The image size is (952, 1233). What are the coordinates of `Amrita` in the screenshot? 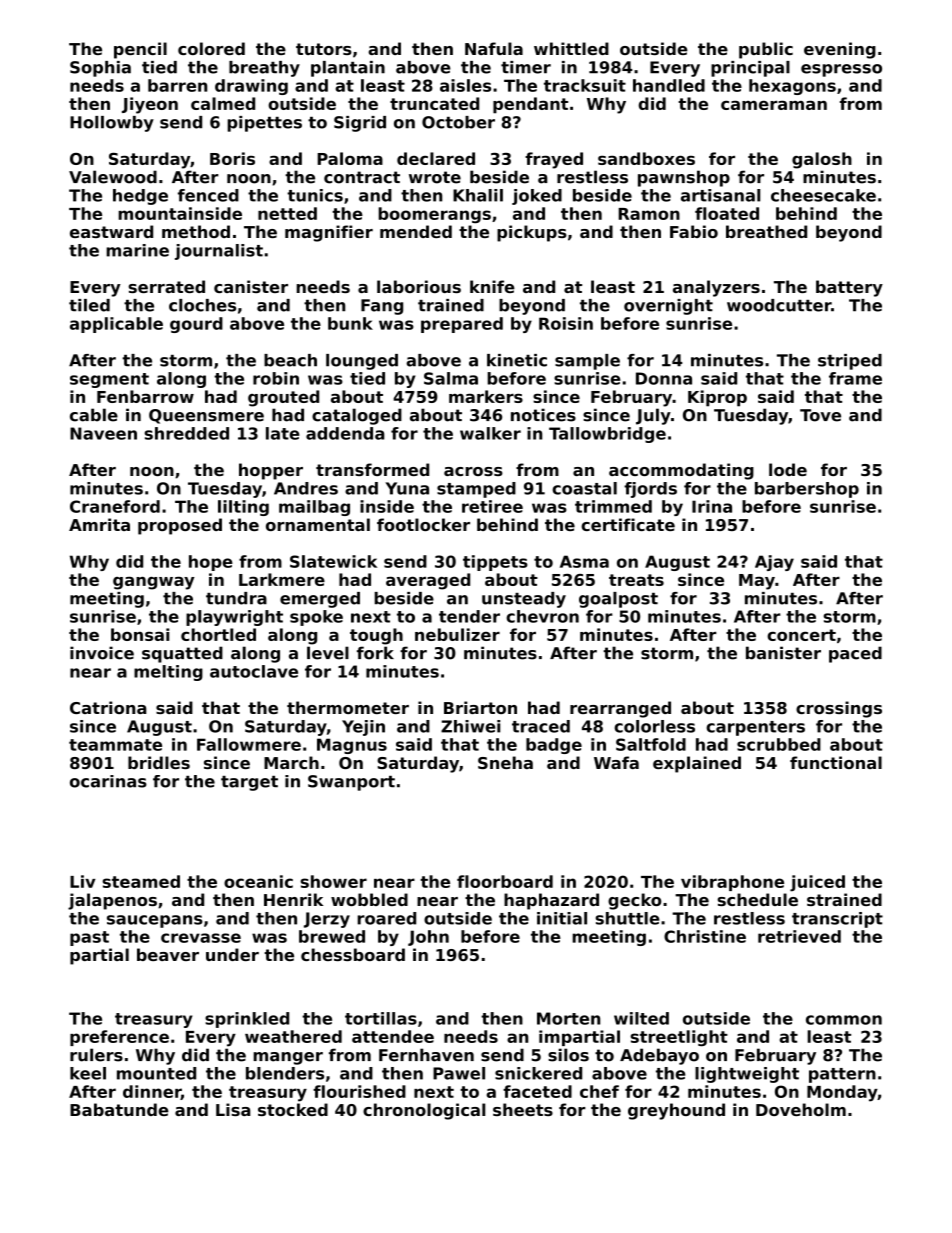 It's located at (99, 524).
